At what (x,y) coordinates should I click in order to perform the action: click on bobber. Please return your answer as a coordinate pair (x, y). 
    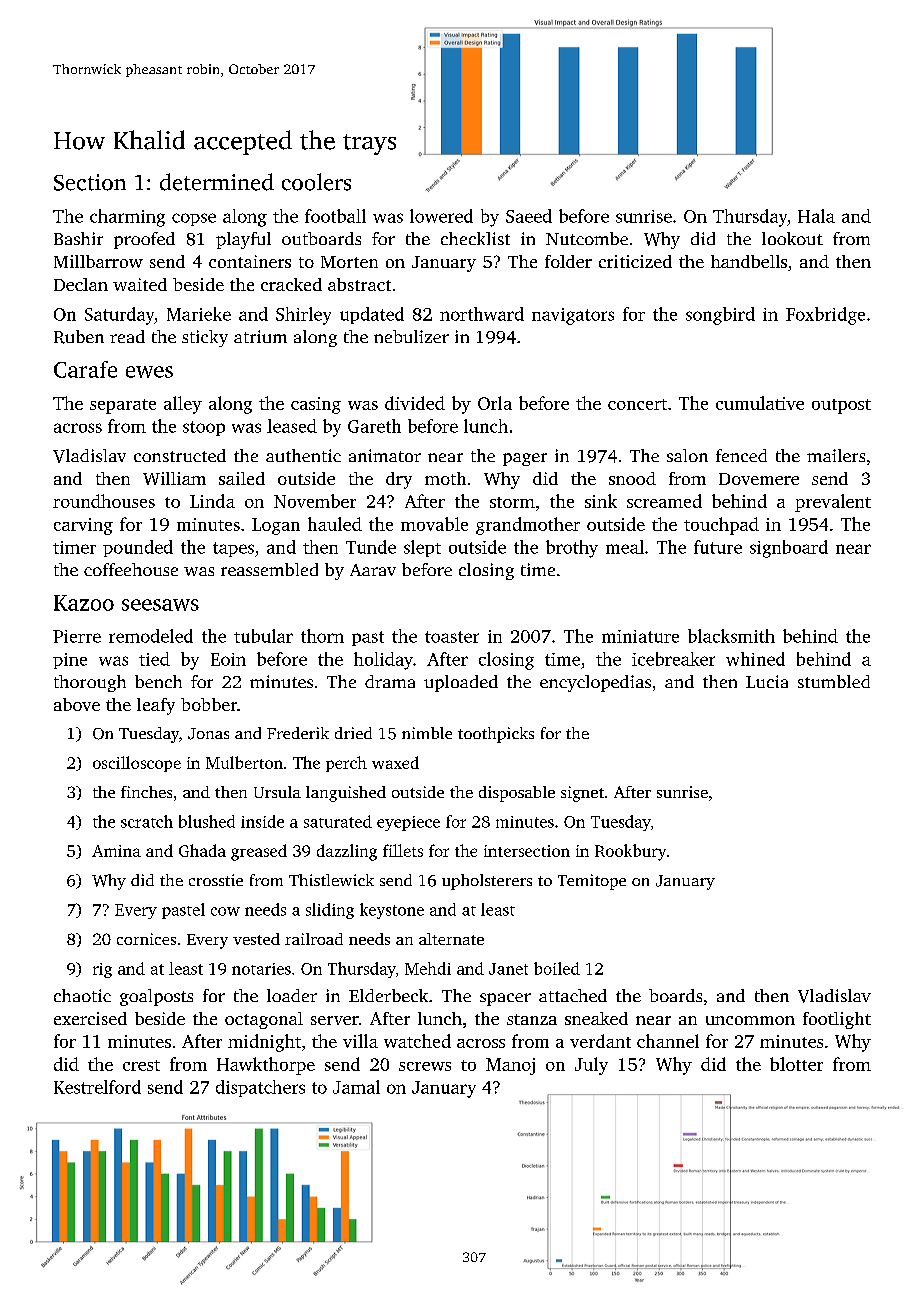
    Looking at the image, I should click on (209, 704).
